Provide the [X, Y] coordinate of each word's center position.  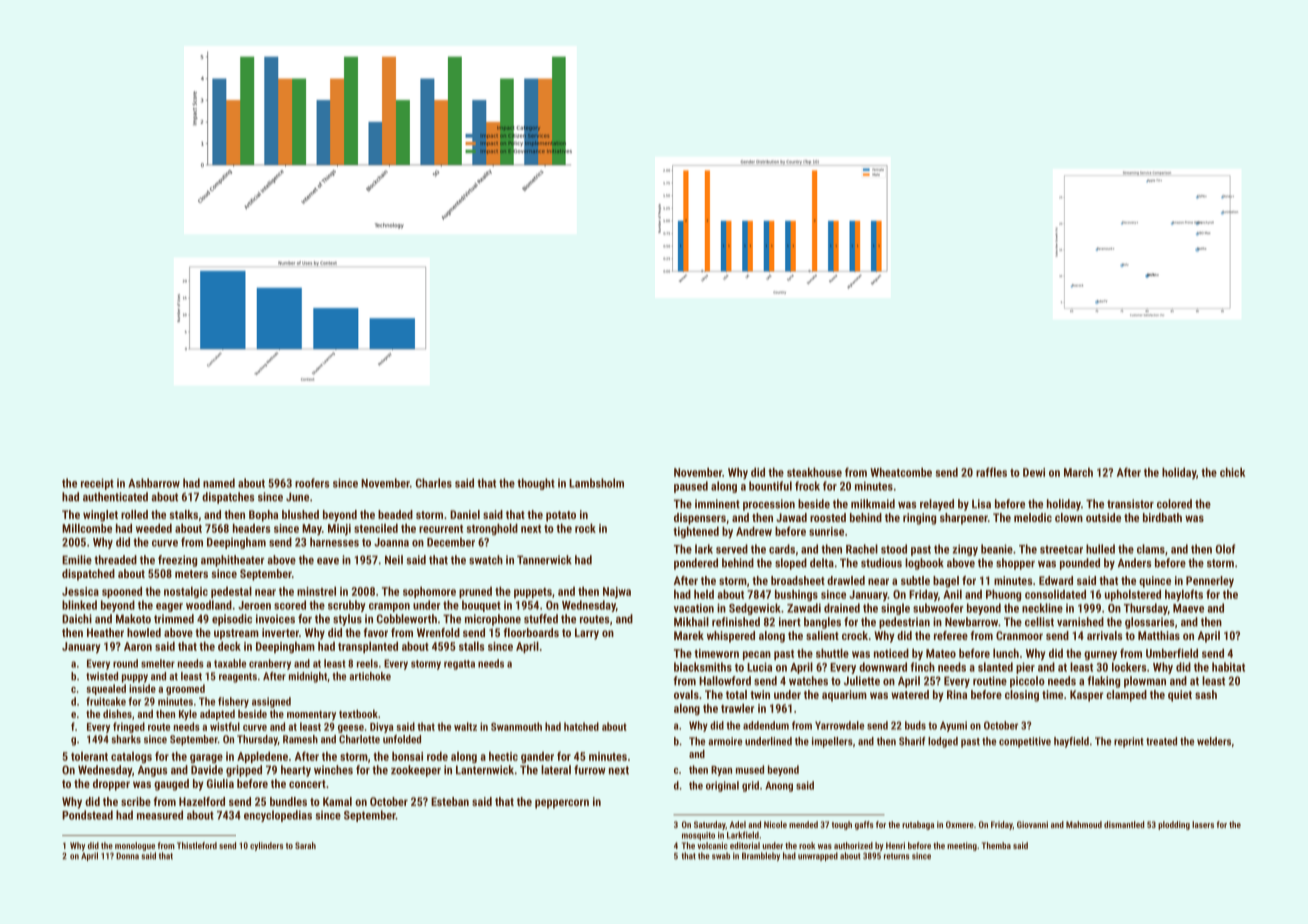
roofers [312, 483]
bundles [288, 801]
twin [760, 694]
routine [990, 681]
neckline [1042, 608]
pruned [475, 592]
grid [750, 786]
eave [328, 561]
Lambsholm [596, 483]
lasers [1203, 824]
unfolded [402, 739]
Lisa [981, 504]
